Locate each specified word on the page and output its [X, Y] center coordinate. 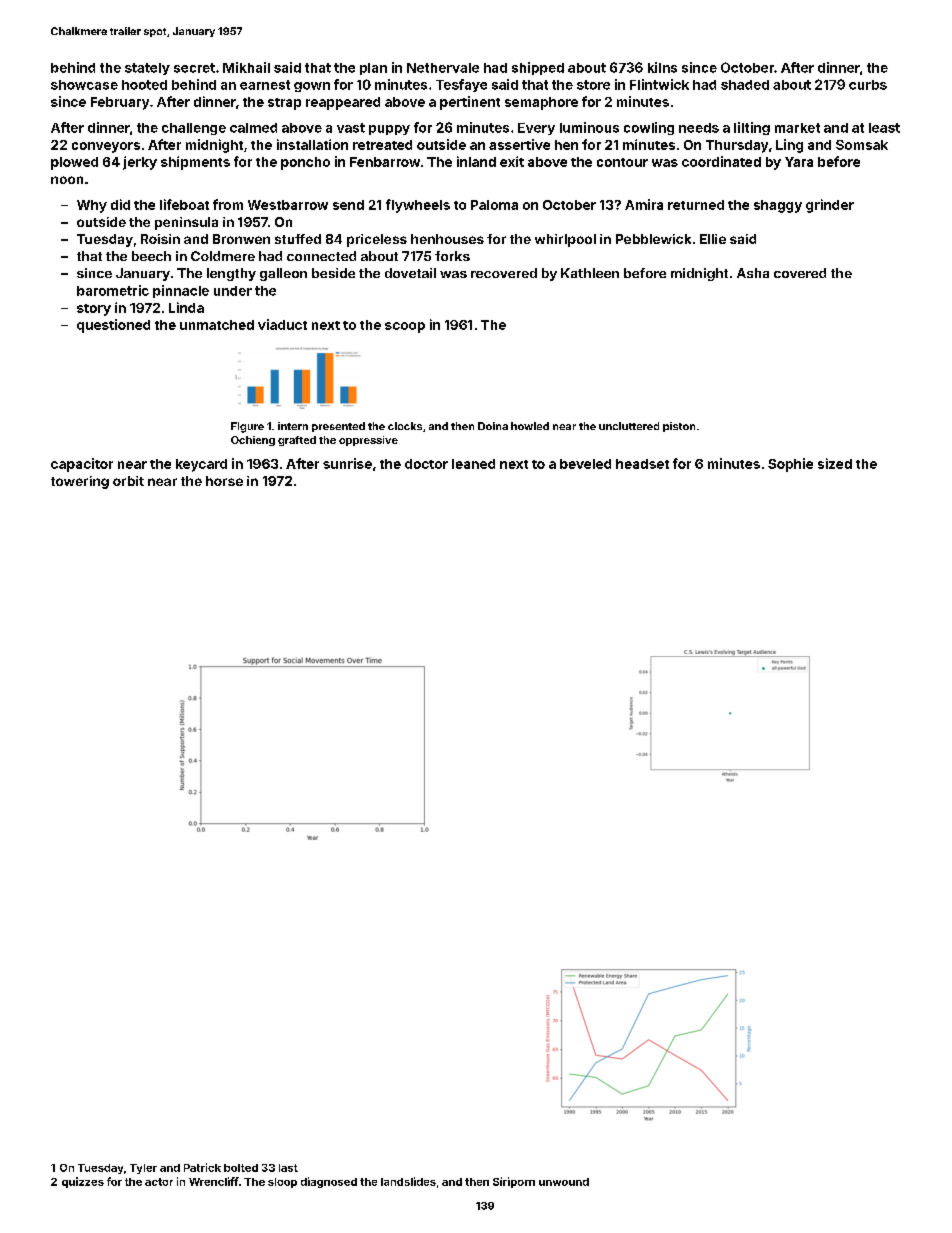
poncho [305, 163]
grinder [830, 206]
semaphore [541, 103]
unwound [564, 1182]
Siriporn [514, 1182]
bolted [241, 1168]
